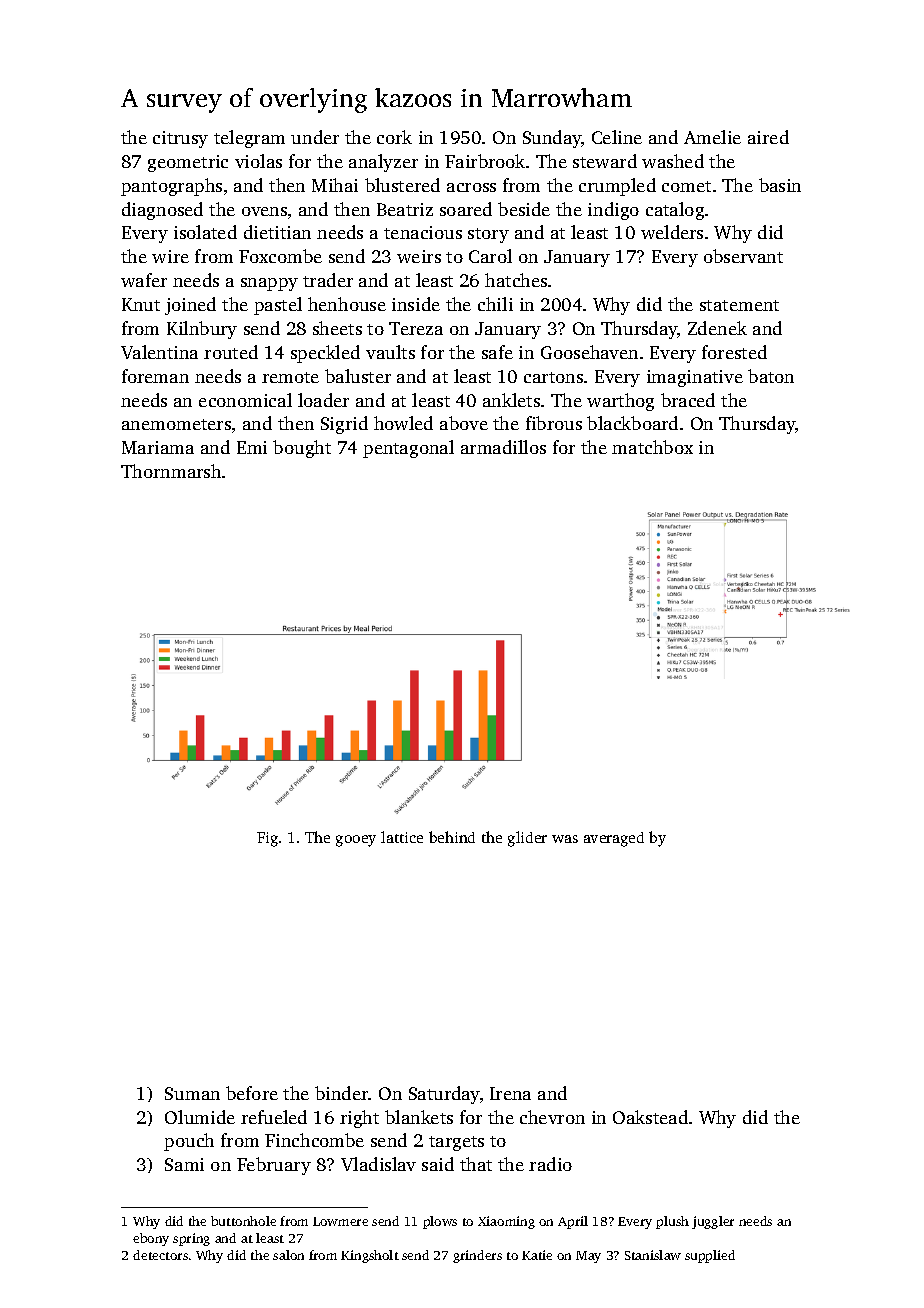 Image resolution: width=924 pixels, height=1308 pixels. What do you see at coordinates (456, 1143) in the image?
I see `targets` at bounding box center [456, 1143].
